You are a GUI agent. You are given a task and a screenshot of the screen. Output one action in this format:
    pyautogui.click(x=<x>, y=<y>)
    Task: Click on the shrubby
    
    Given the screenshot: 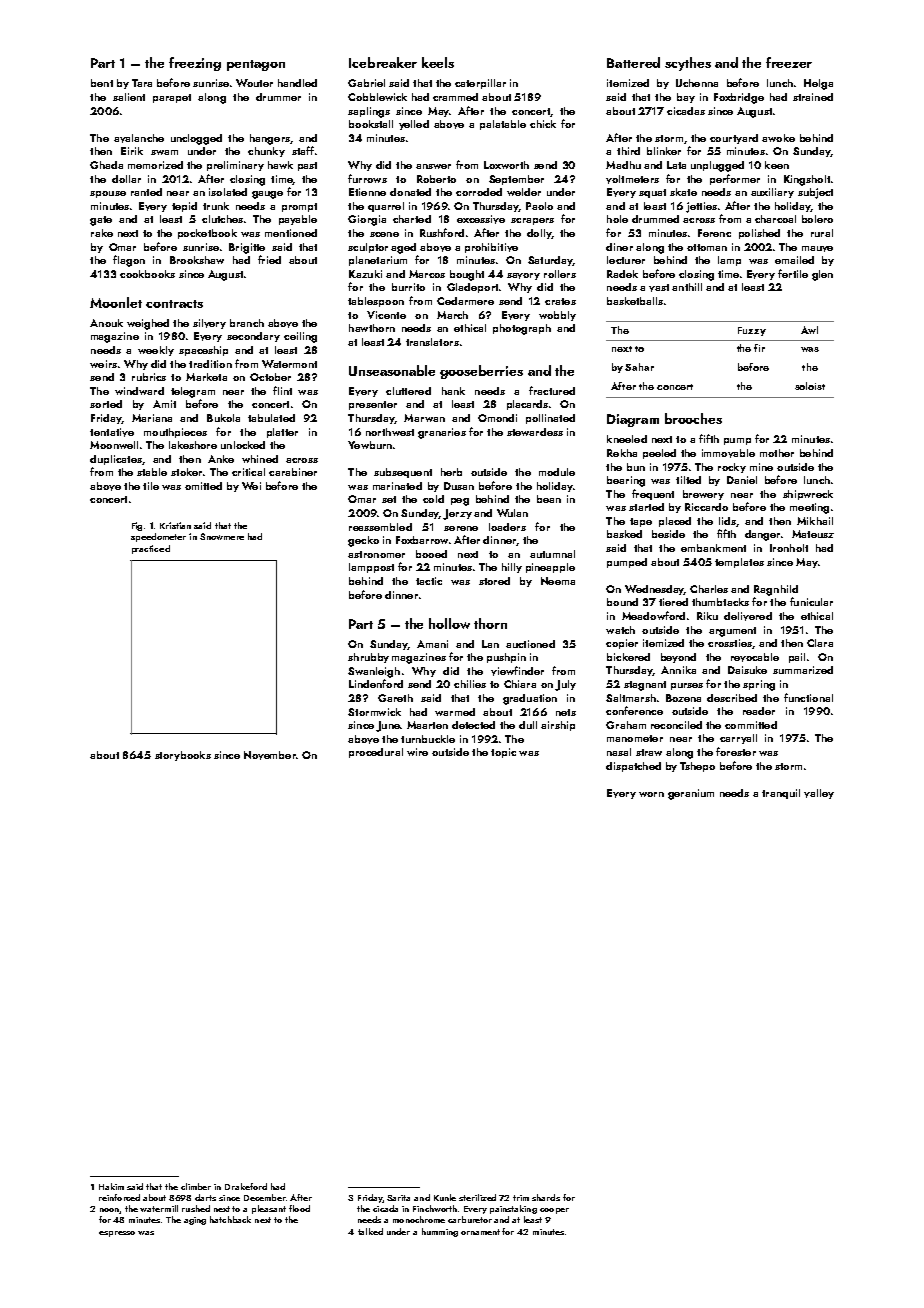 What is the action you would take?
    pyautogui.click(x=368, y=658)
